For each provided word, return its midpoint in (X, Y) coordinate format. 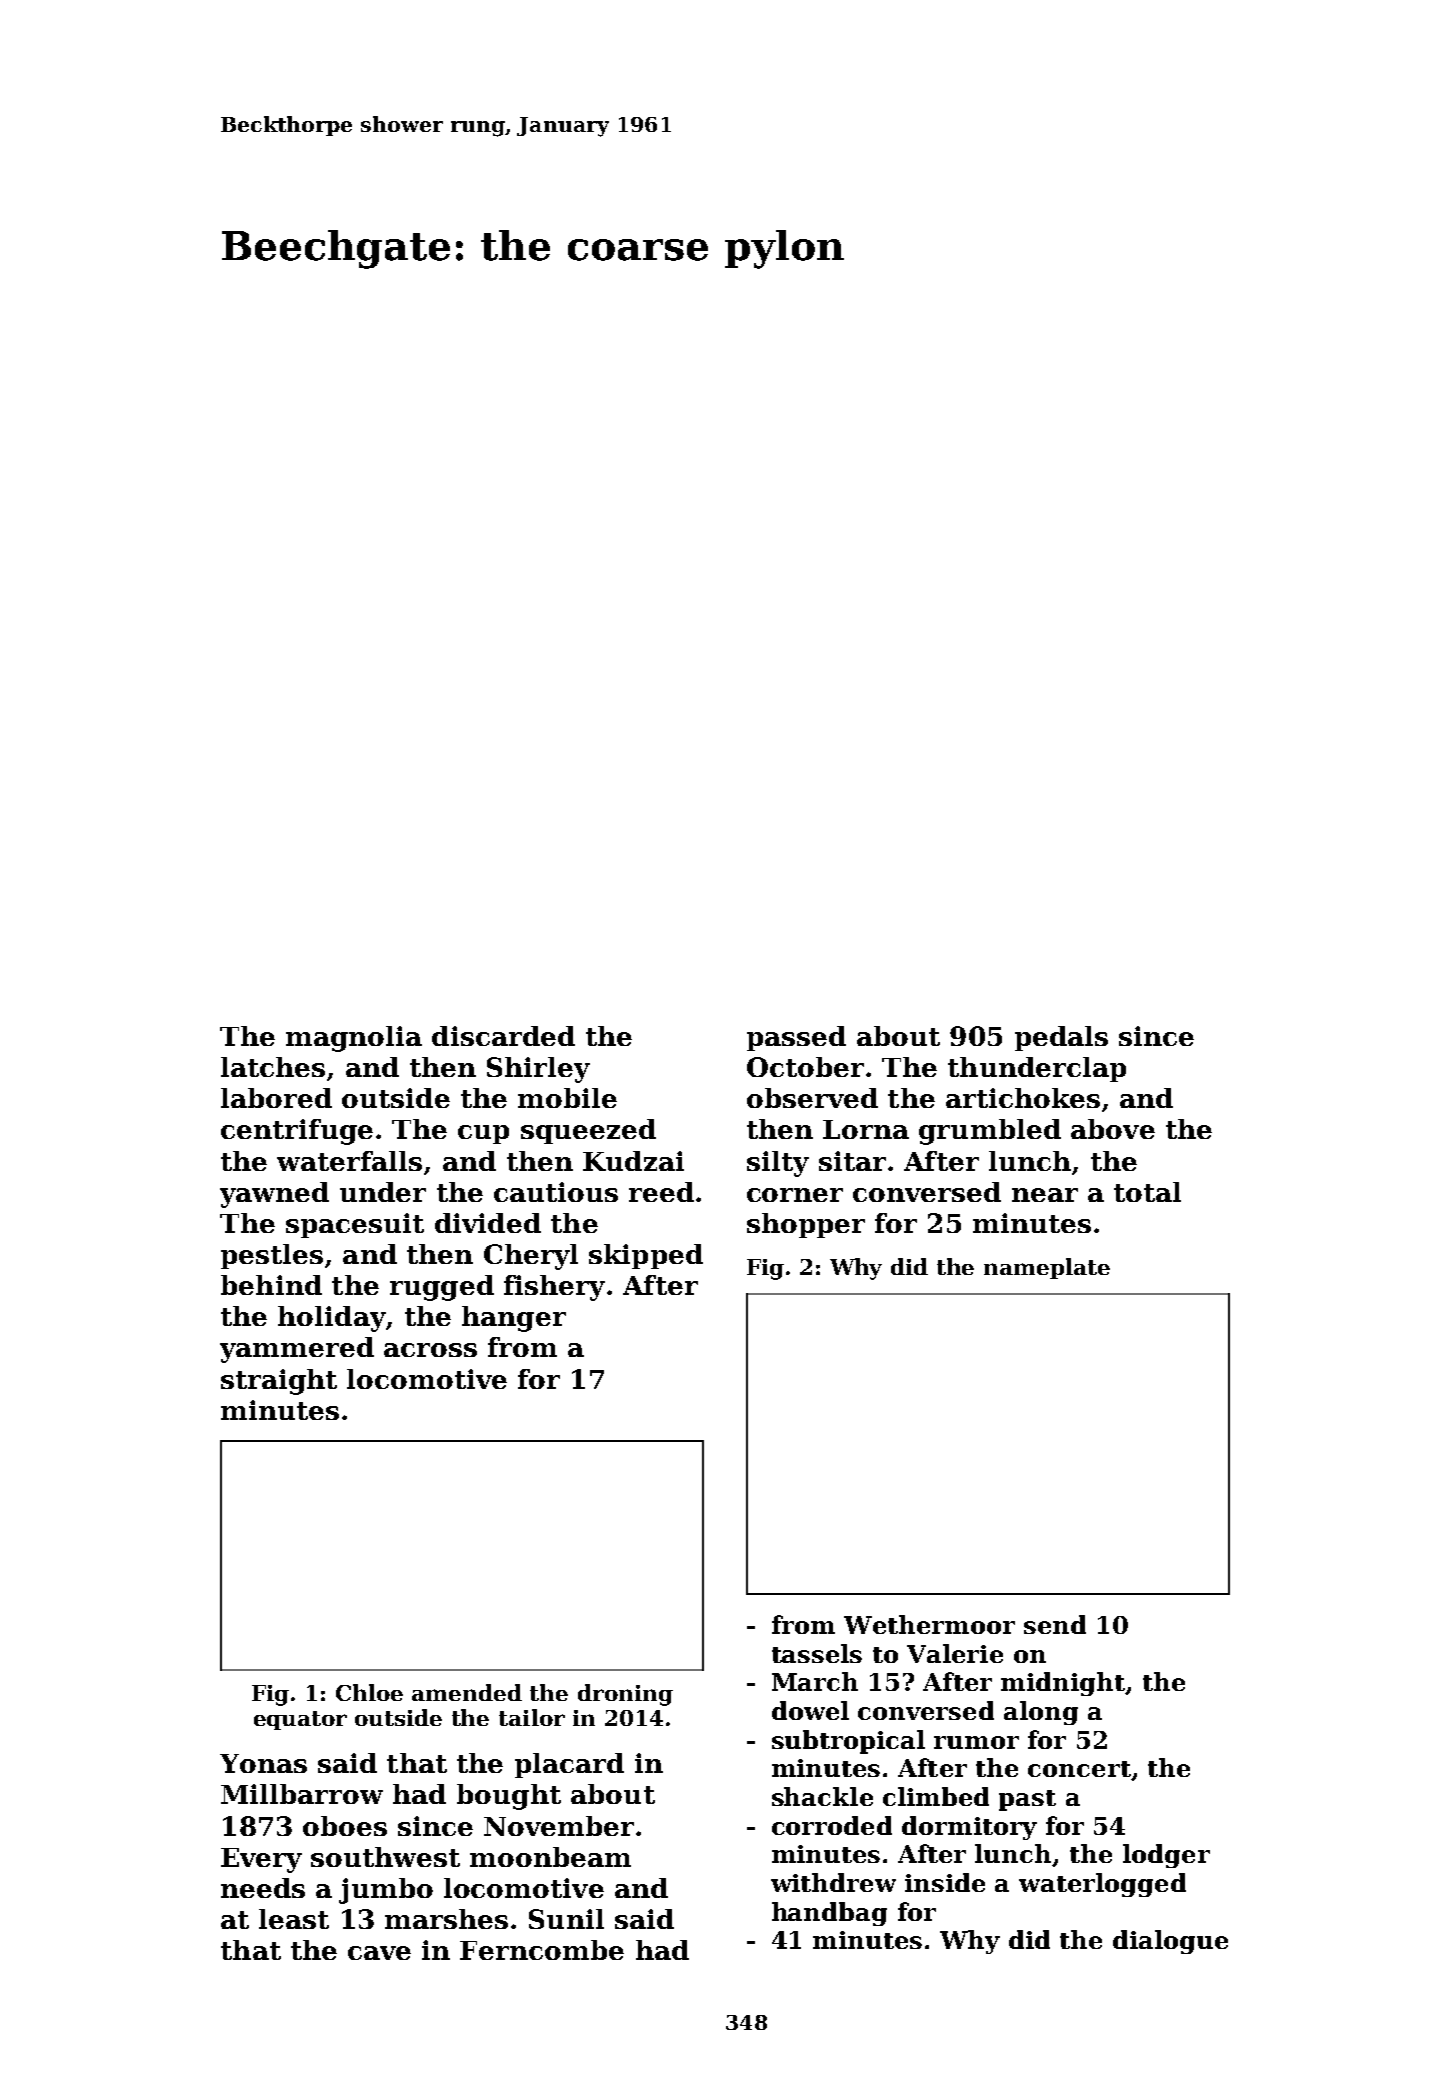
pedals (1061, 1038)
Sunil (566, 1919)
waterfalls (349, 1161)
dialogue (1170, 1942)
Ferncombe (542, 1950)
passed (796, 1038)
